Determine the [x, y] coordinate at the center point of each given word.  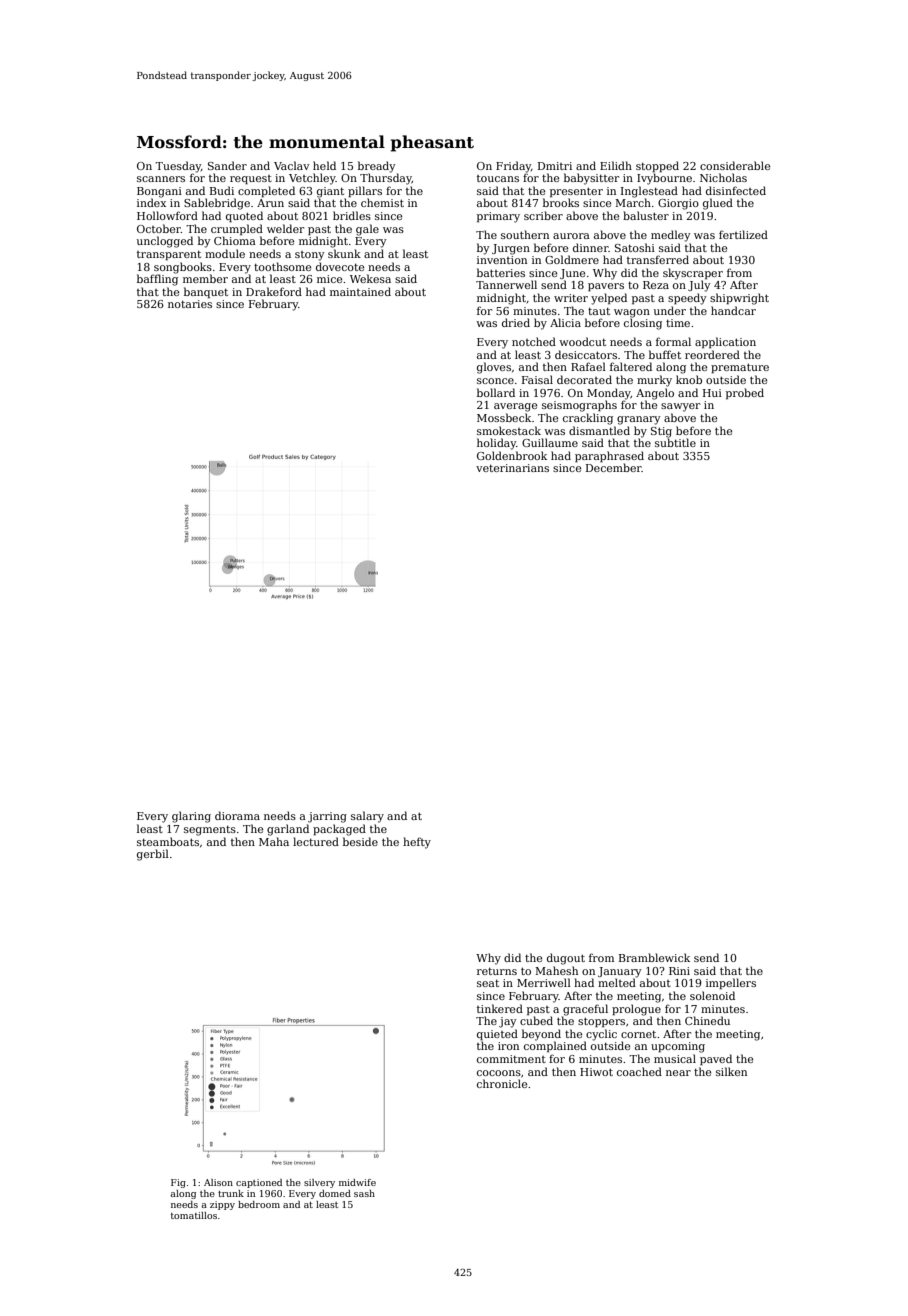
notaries [190, 304]
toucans [498, 178]
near [678, 1073]
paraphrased [609, 456]
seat [488, 983]
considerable [735, 165]
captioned [259, 1183]
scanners [161, 179]
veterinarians [512, 468]
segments [210, 831]
